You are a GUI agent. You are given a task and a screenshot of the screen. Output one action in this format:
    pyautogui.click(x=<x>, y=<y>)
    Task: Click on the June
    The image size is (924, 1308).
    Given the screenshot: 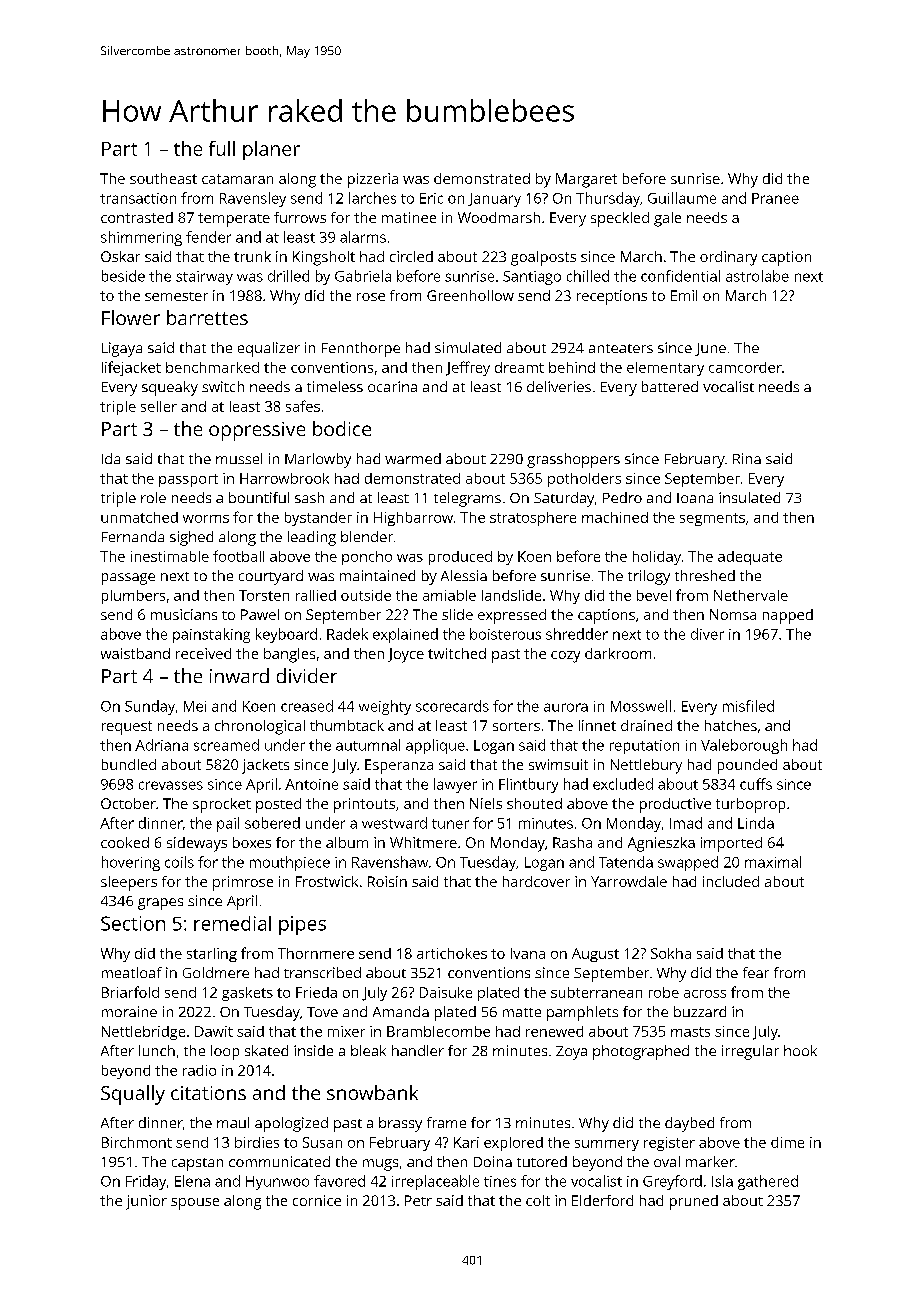 What is the action you would take?
    pyautogui.click(x=710, y=349)
